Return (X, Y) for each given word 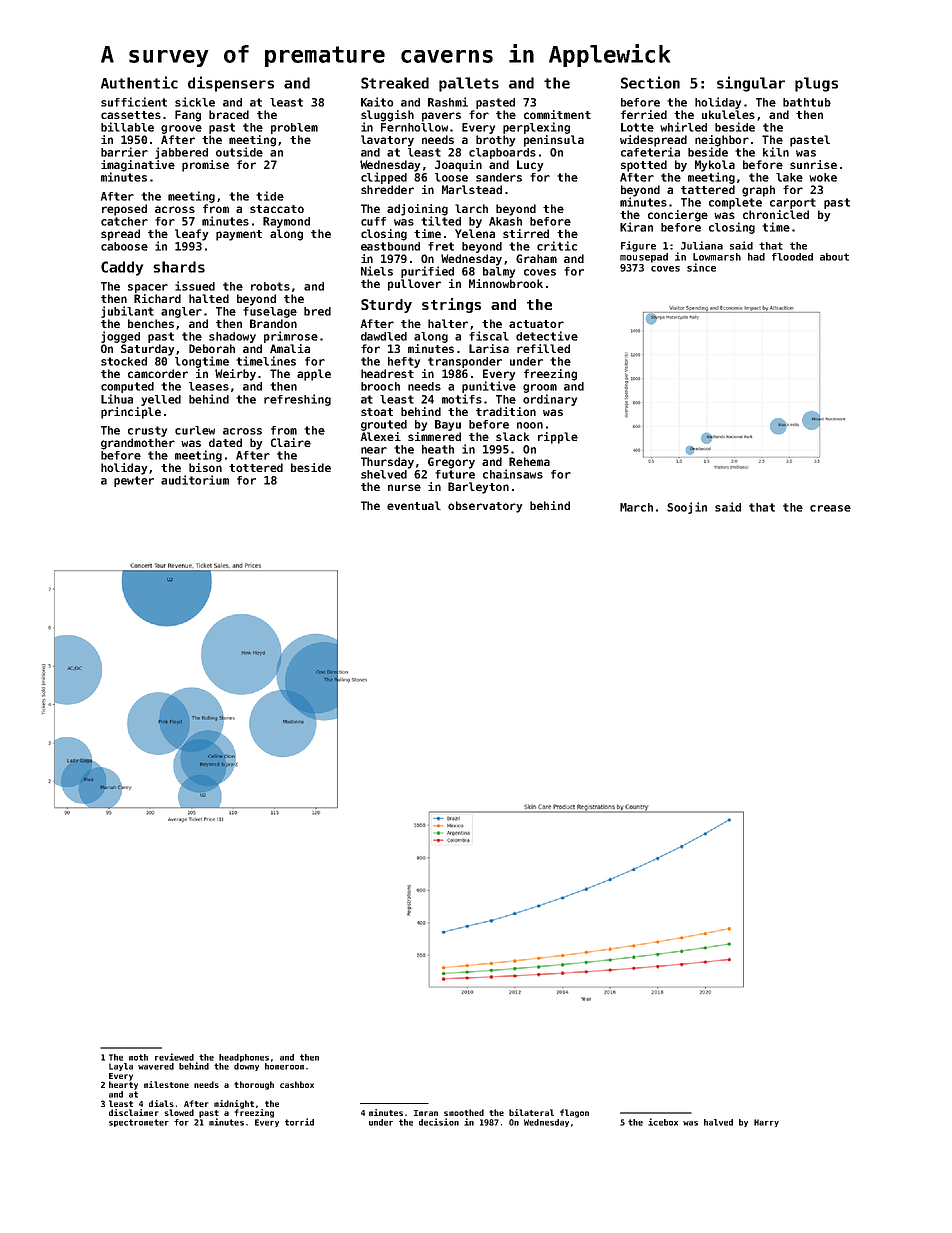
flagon (574, 1113)
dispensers (231, 84)
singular (751, 84)
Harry (766, 1123)
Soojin (687, 508)
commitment (557, 114)
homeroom (284, 1066)
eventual (414, 505)
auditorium (195, 480)
